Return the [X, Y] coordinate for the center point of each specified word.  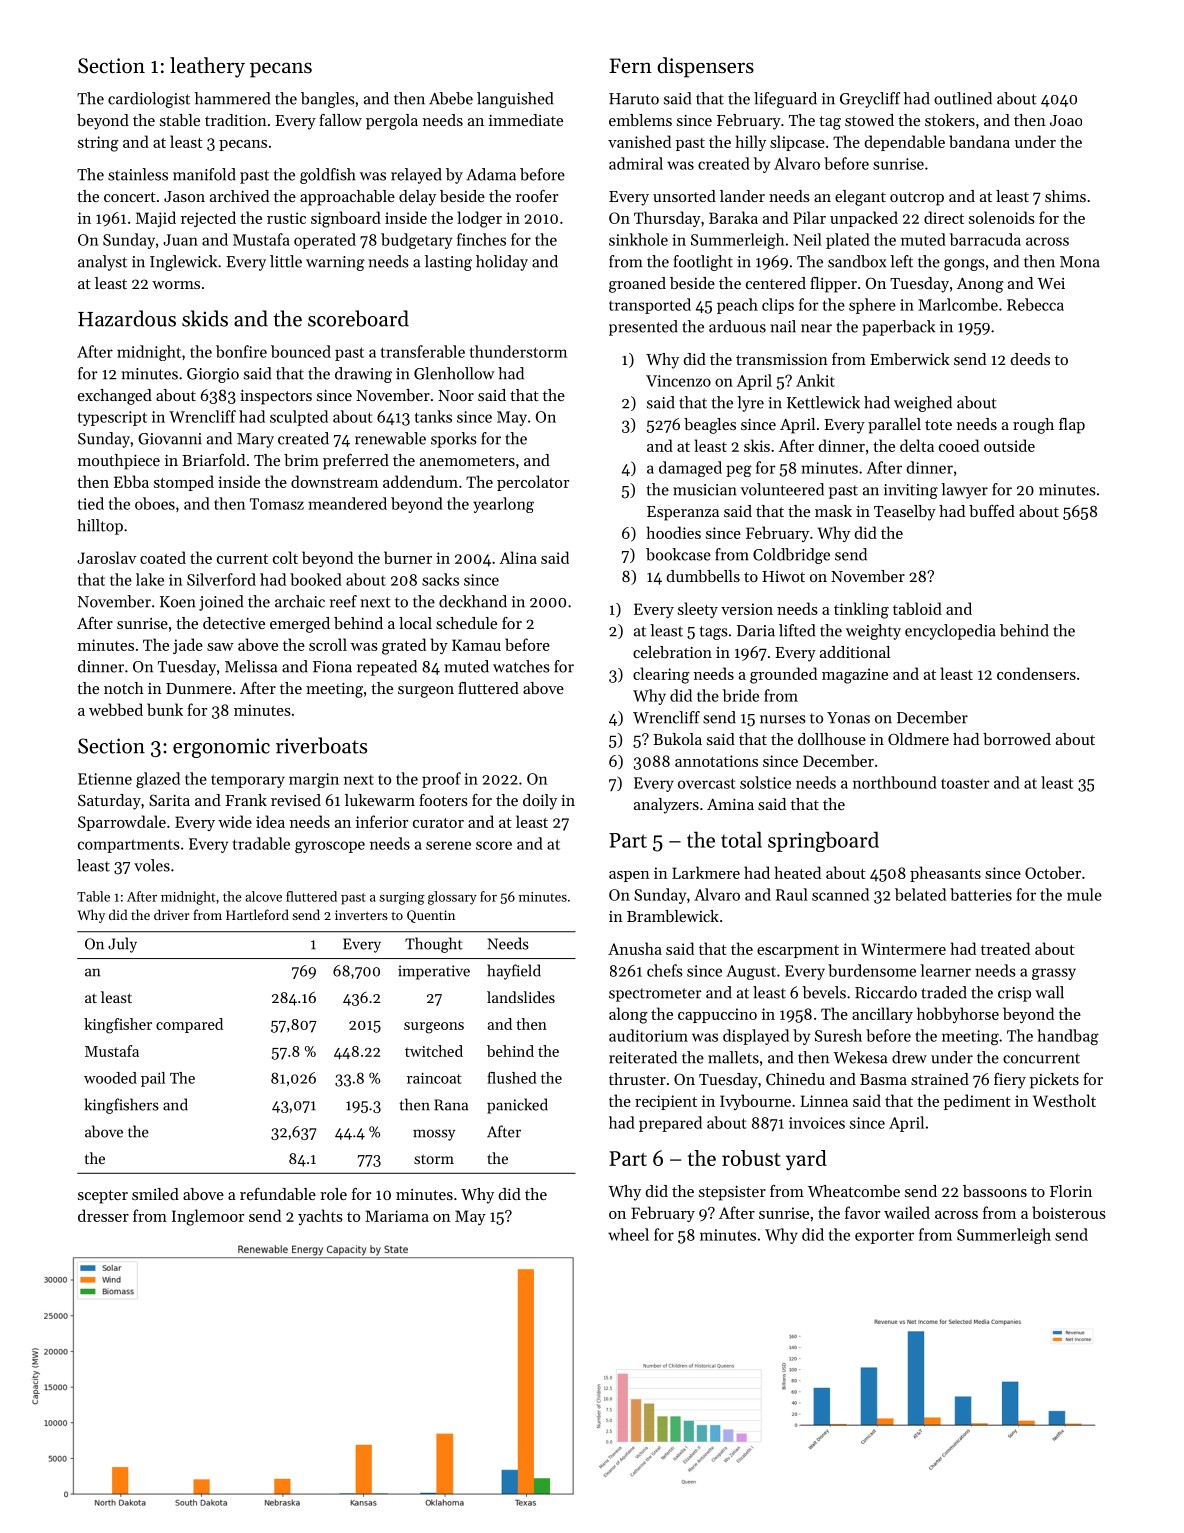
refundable [278, 1194]
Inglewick [183, 263]
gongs [964, 265]
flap [1072, 426]
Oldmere [918, 739]
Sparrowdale [122, 823]
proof [441, 780]
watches [521, 666]
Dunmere [199, 688]
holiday [502, 263]
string [98, 144]
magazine [855, 676]
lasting [448, 263]
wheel [628, 1234]
